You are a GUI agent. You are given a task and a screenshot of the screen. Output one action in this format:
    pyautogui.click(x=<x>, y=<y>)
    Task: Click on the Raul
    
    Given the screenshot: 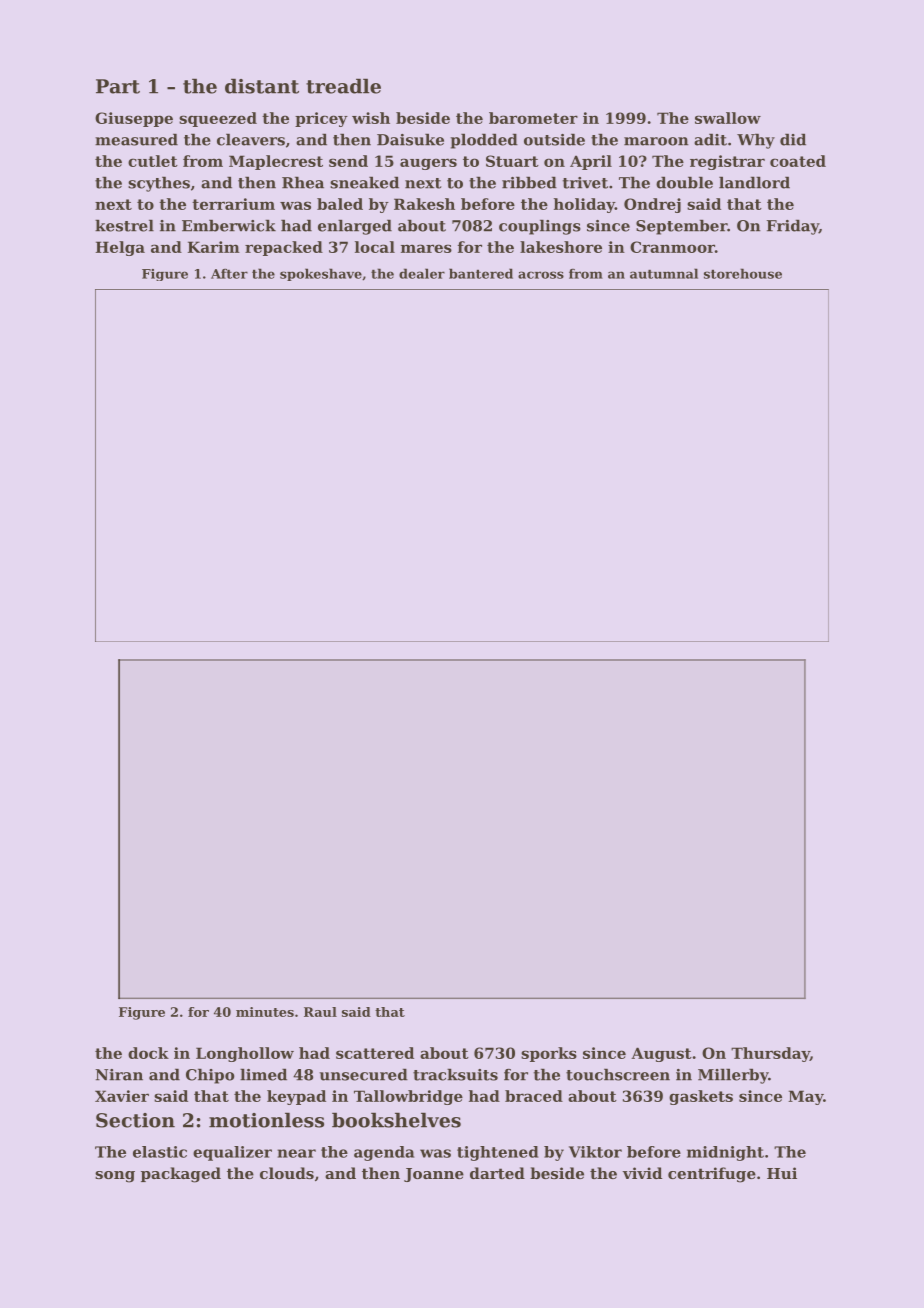 What is the action you would take?
    pyautogui.click(x=320, y=1012)
